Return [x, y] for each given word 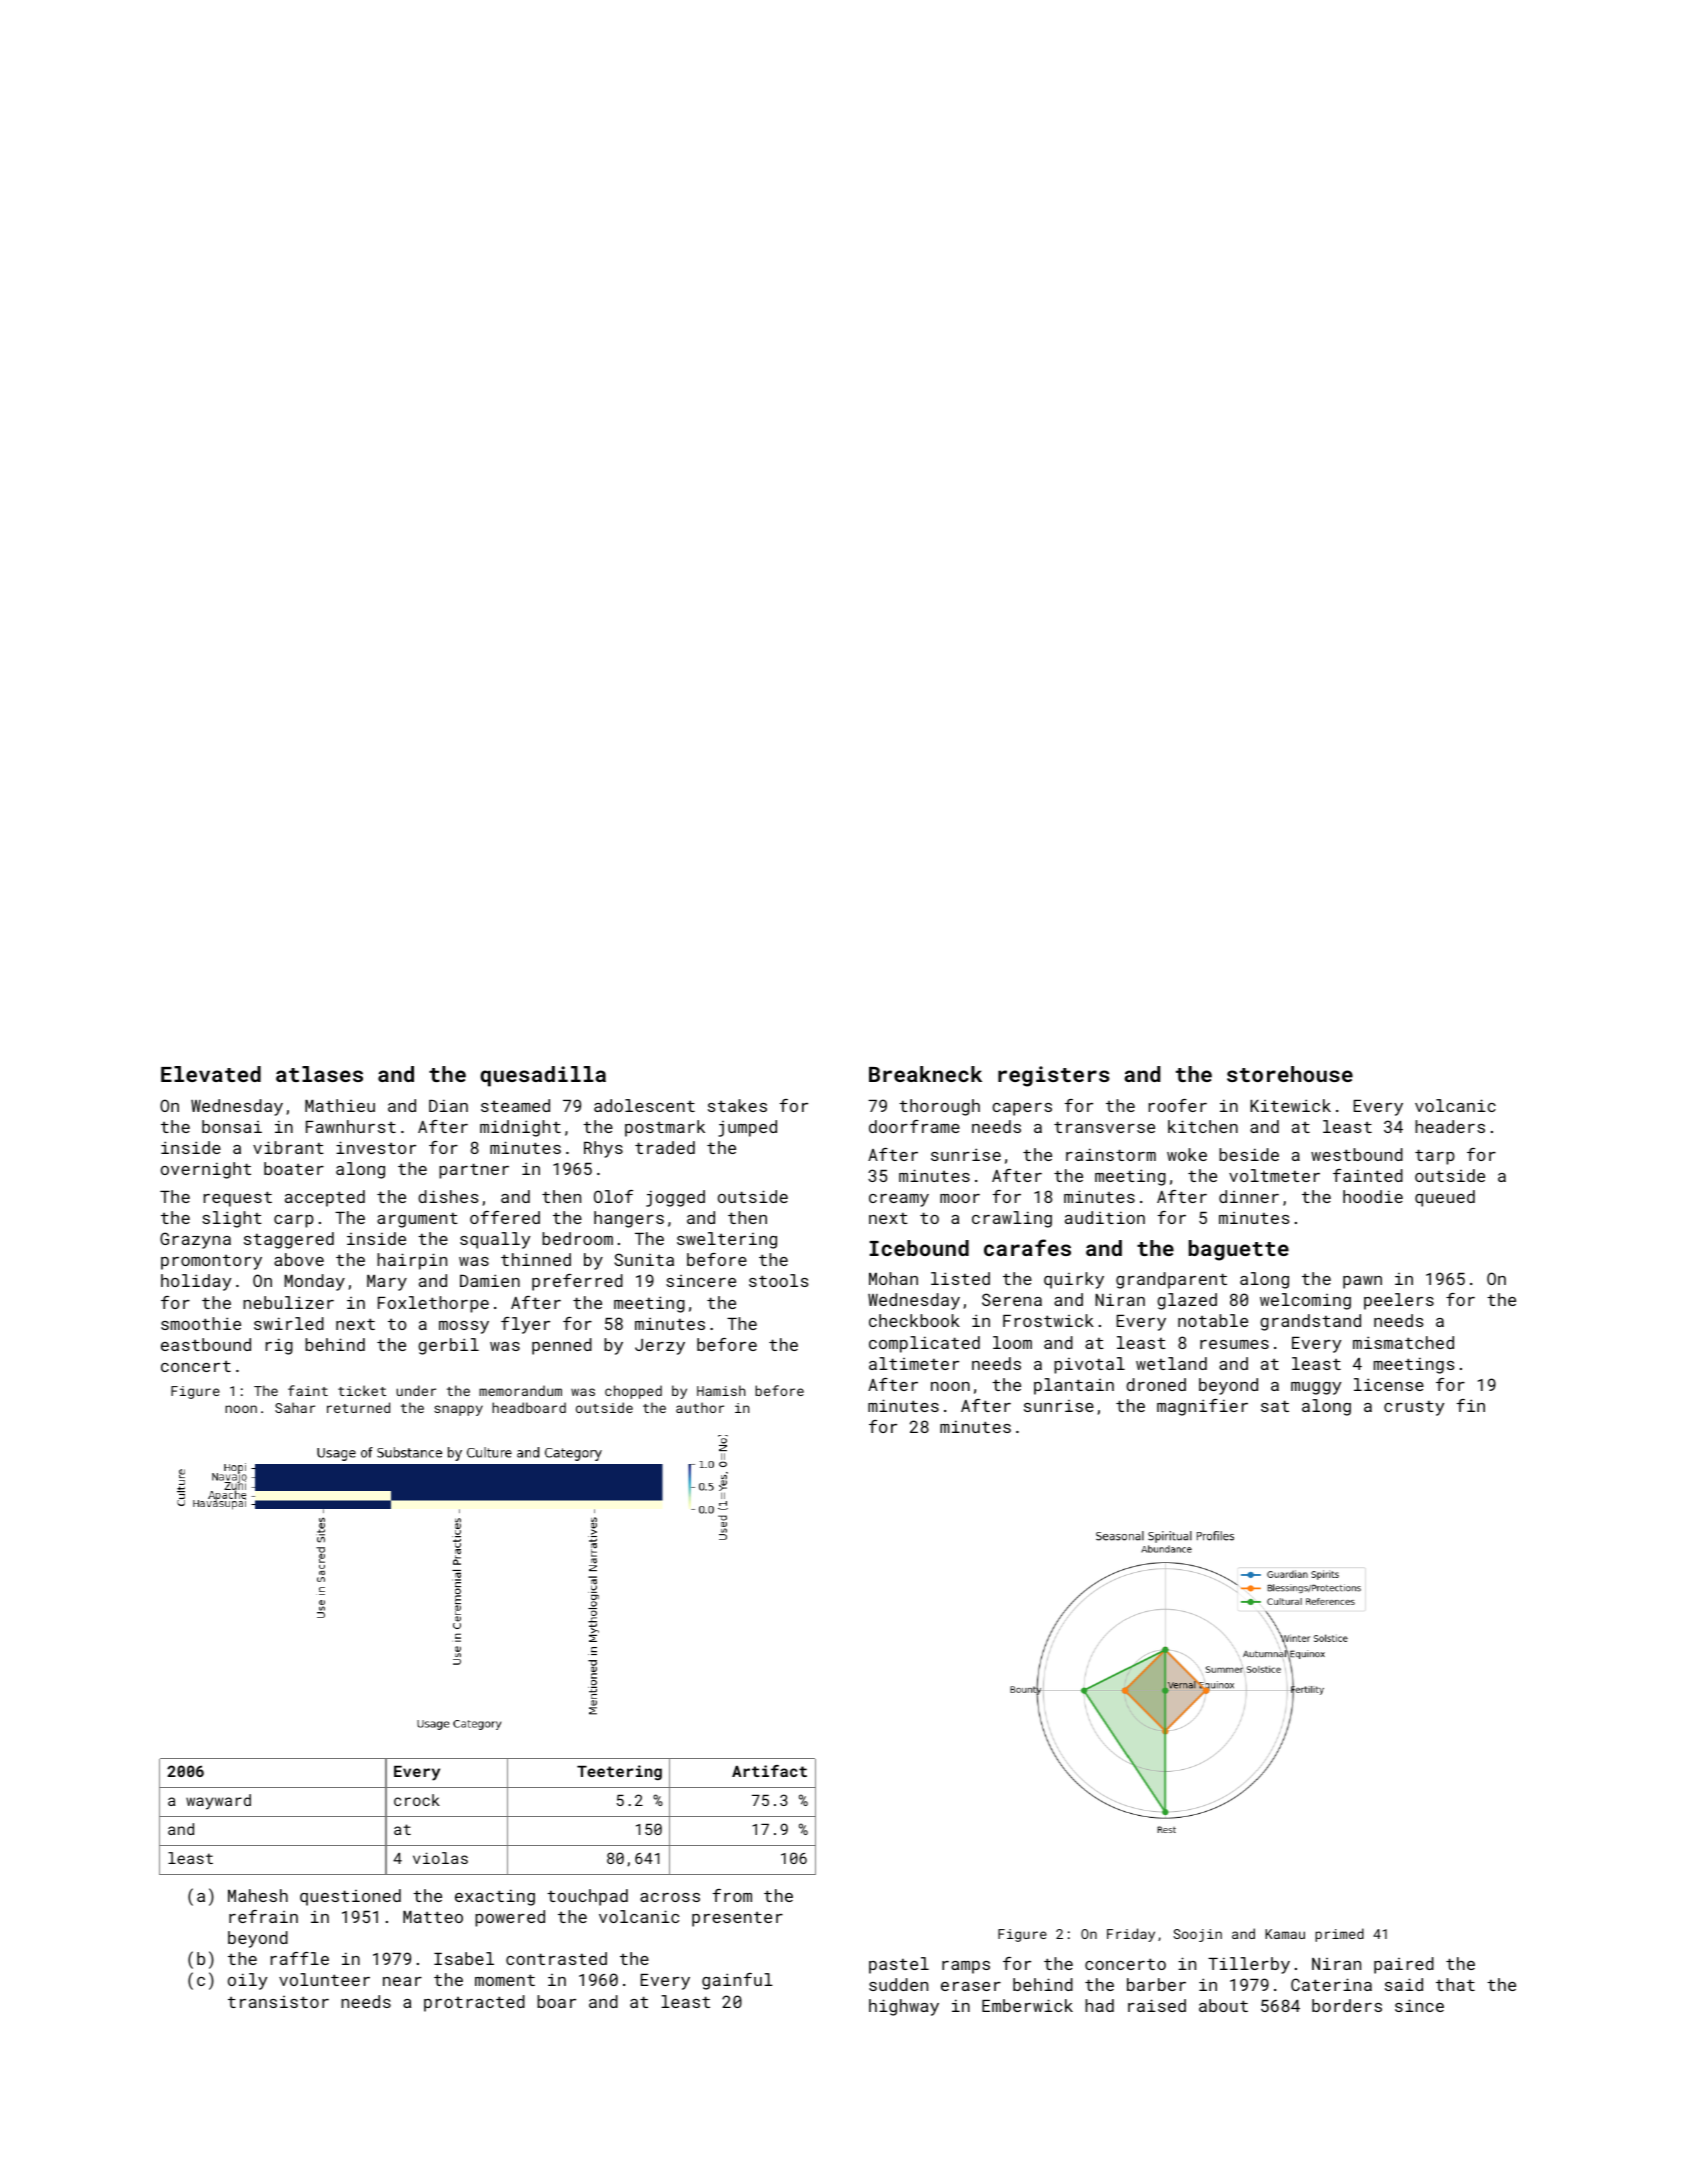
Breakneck [925, 1074]
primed [1339, 1935]
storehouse [1290, 1074]
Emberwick [1027, 2005]
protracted [474, 2003]
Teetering [619, 1773]
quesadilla [543, 1076]
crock [417, 1800]
